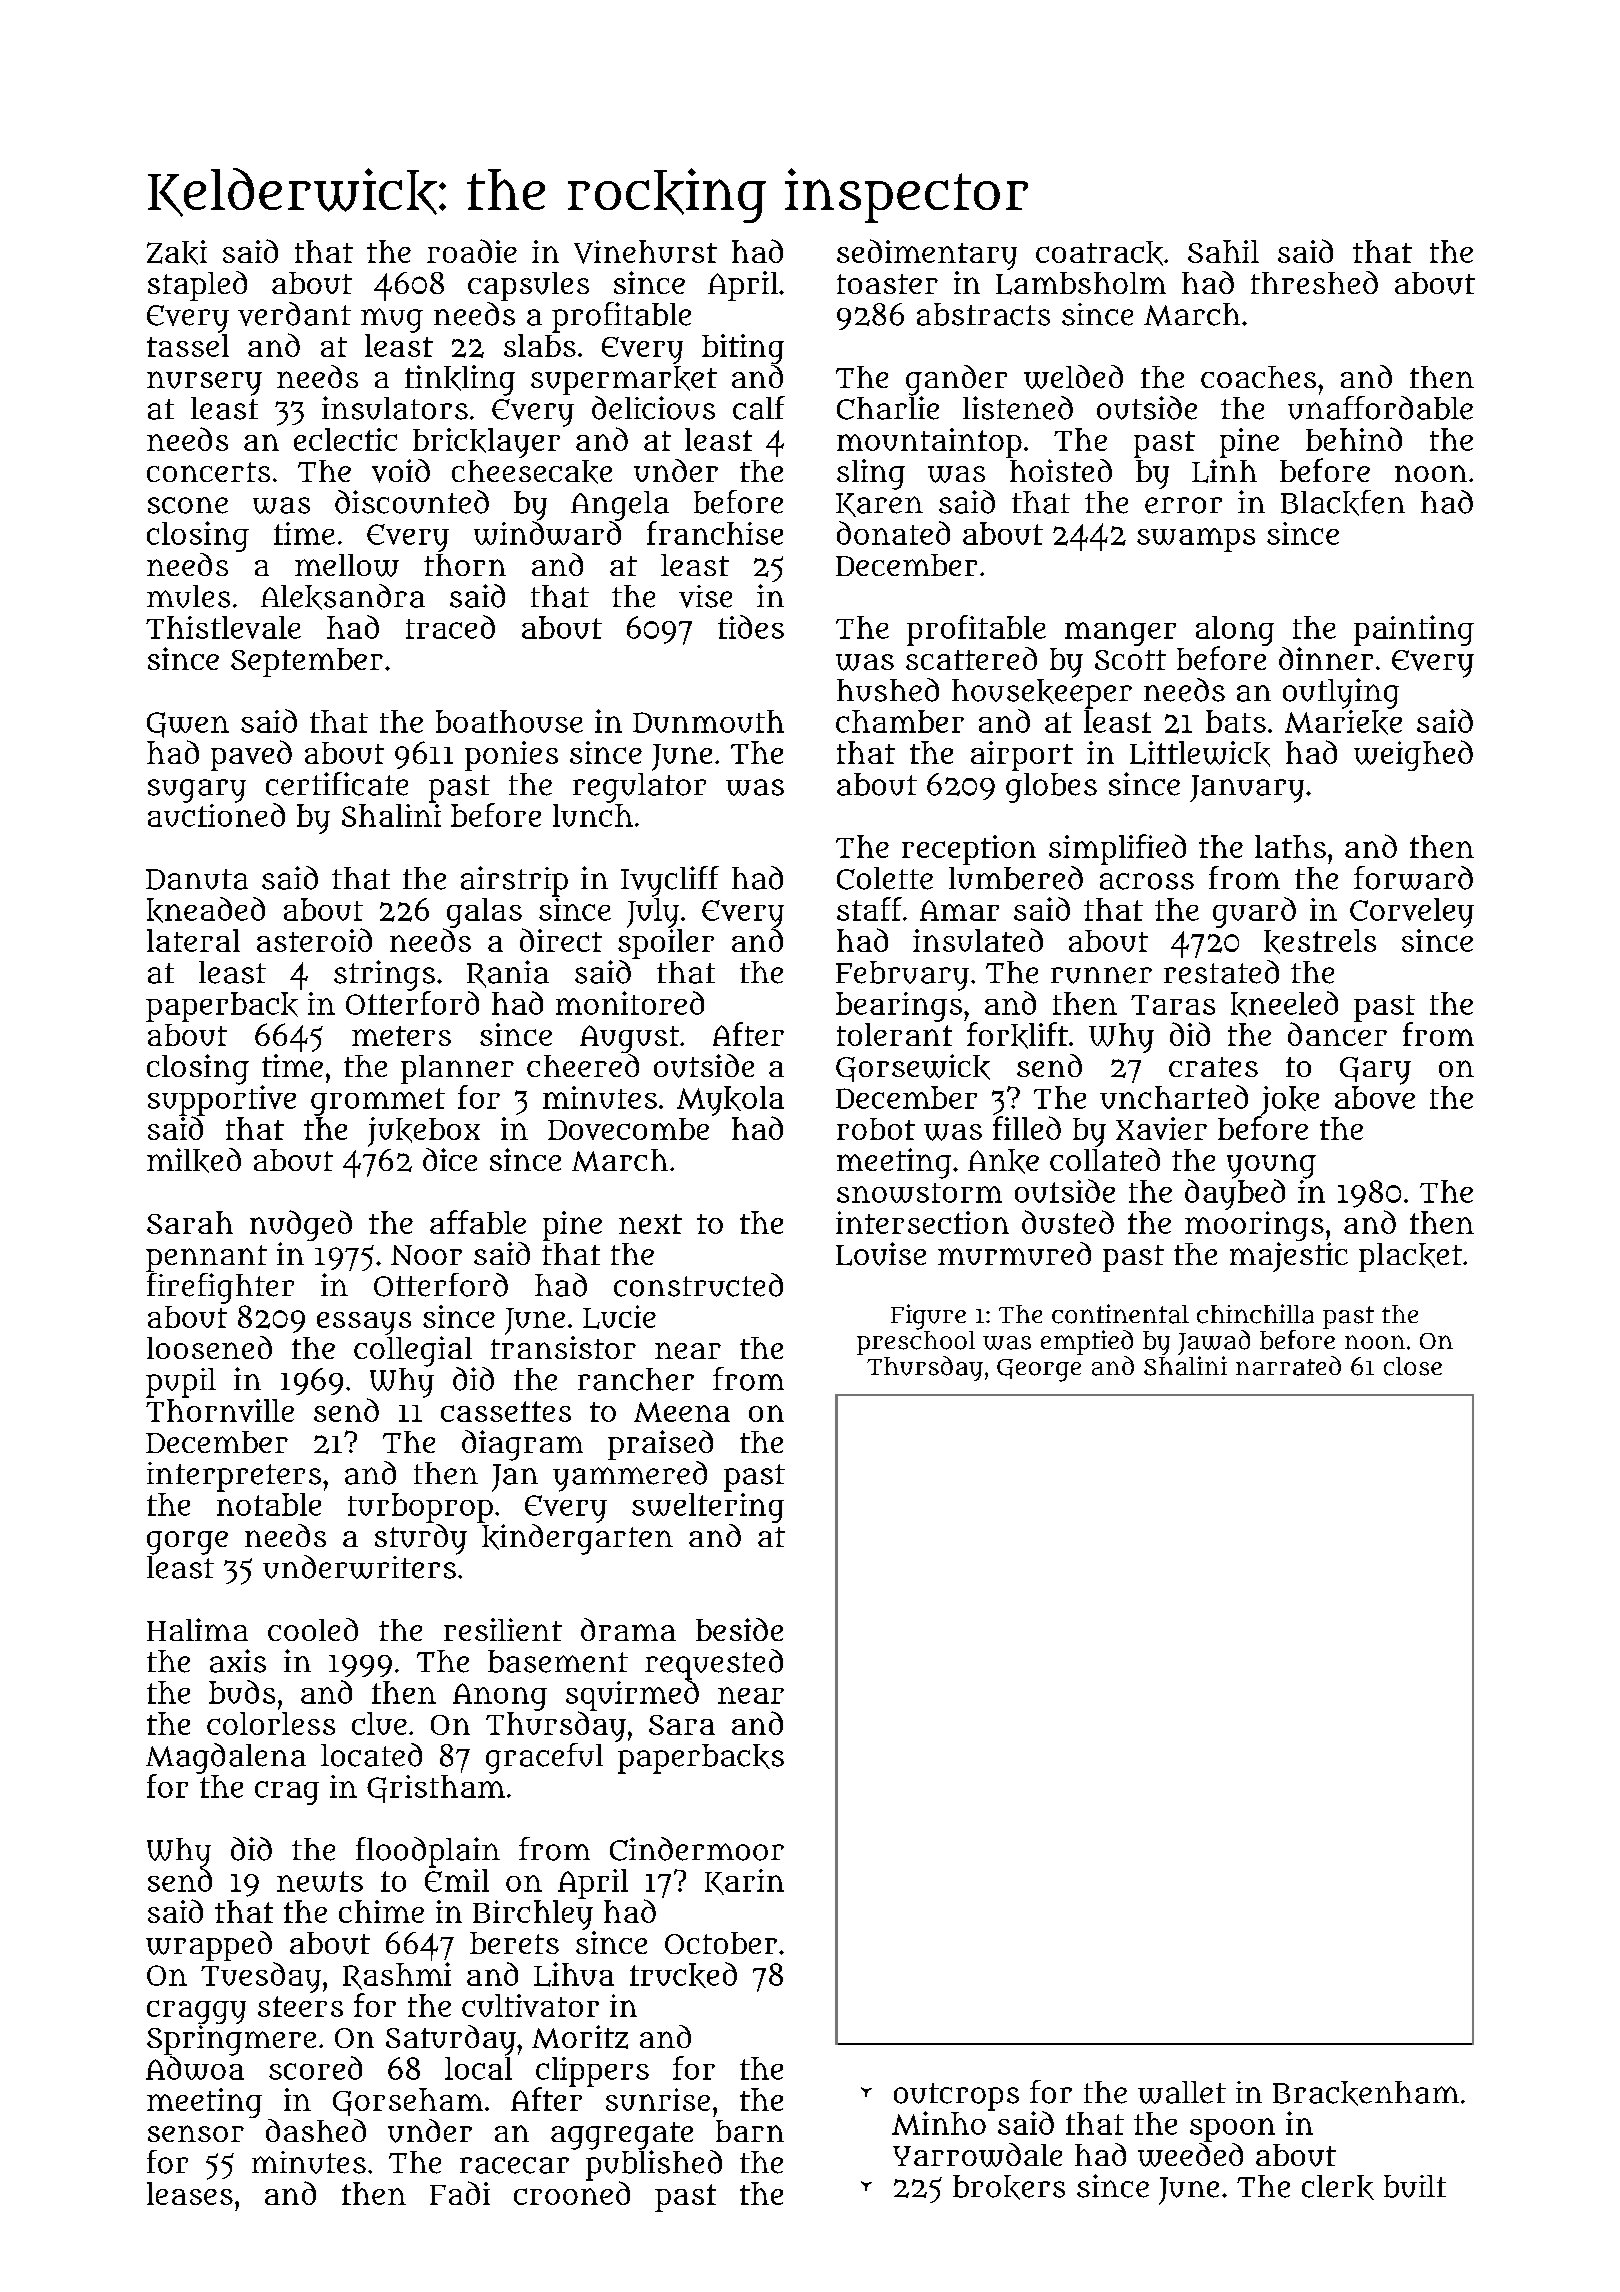 This image has height=2292, width=1620. What do you see at coordinates (1214, 1342) in the image?
I see `Jawad` at bounding box center [1214, 1342].
